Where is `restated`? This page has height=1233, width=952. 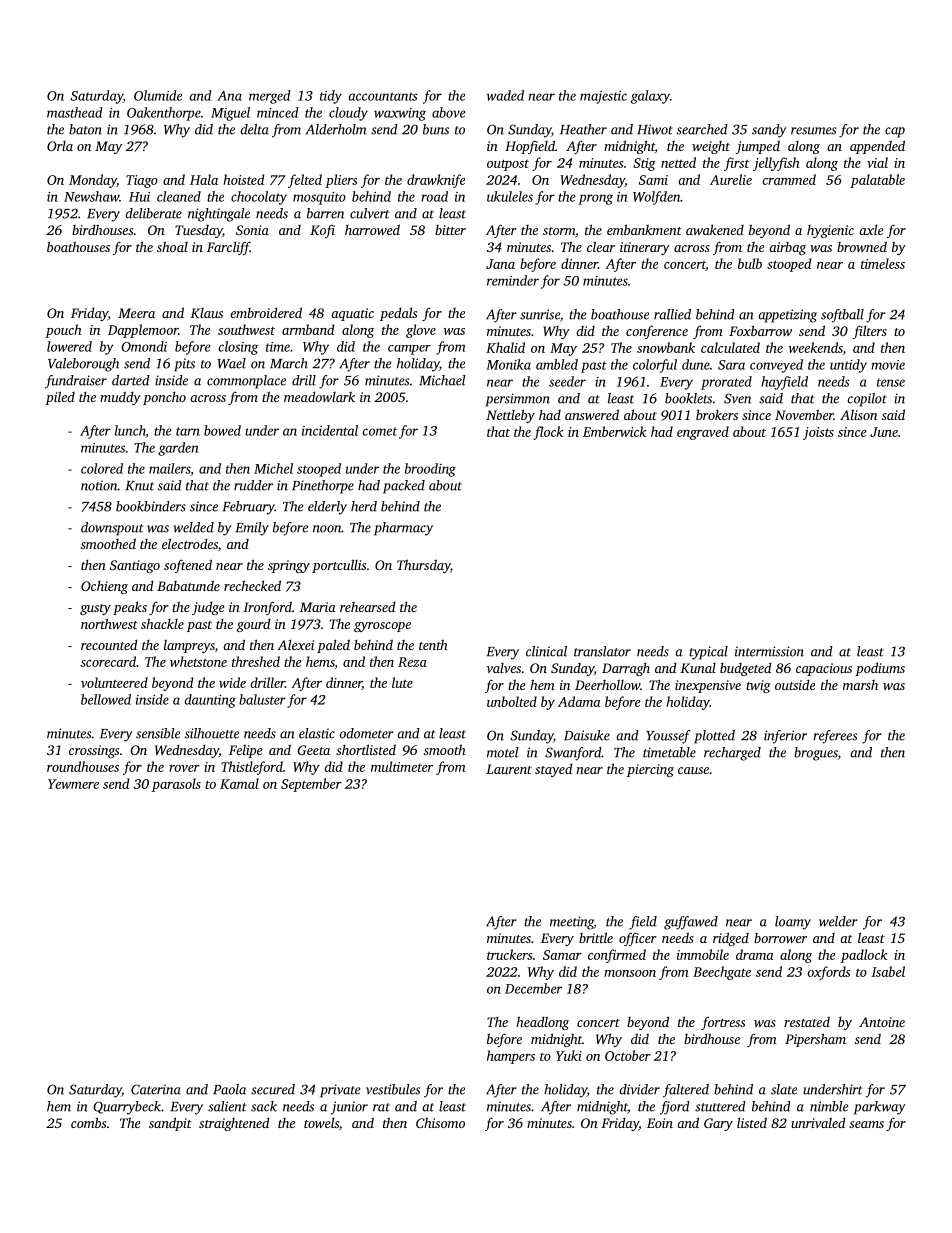
restated is located at coordinates (807, 1021).
